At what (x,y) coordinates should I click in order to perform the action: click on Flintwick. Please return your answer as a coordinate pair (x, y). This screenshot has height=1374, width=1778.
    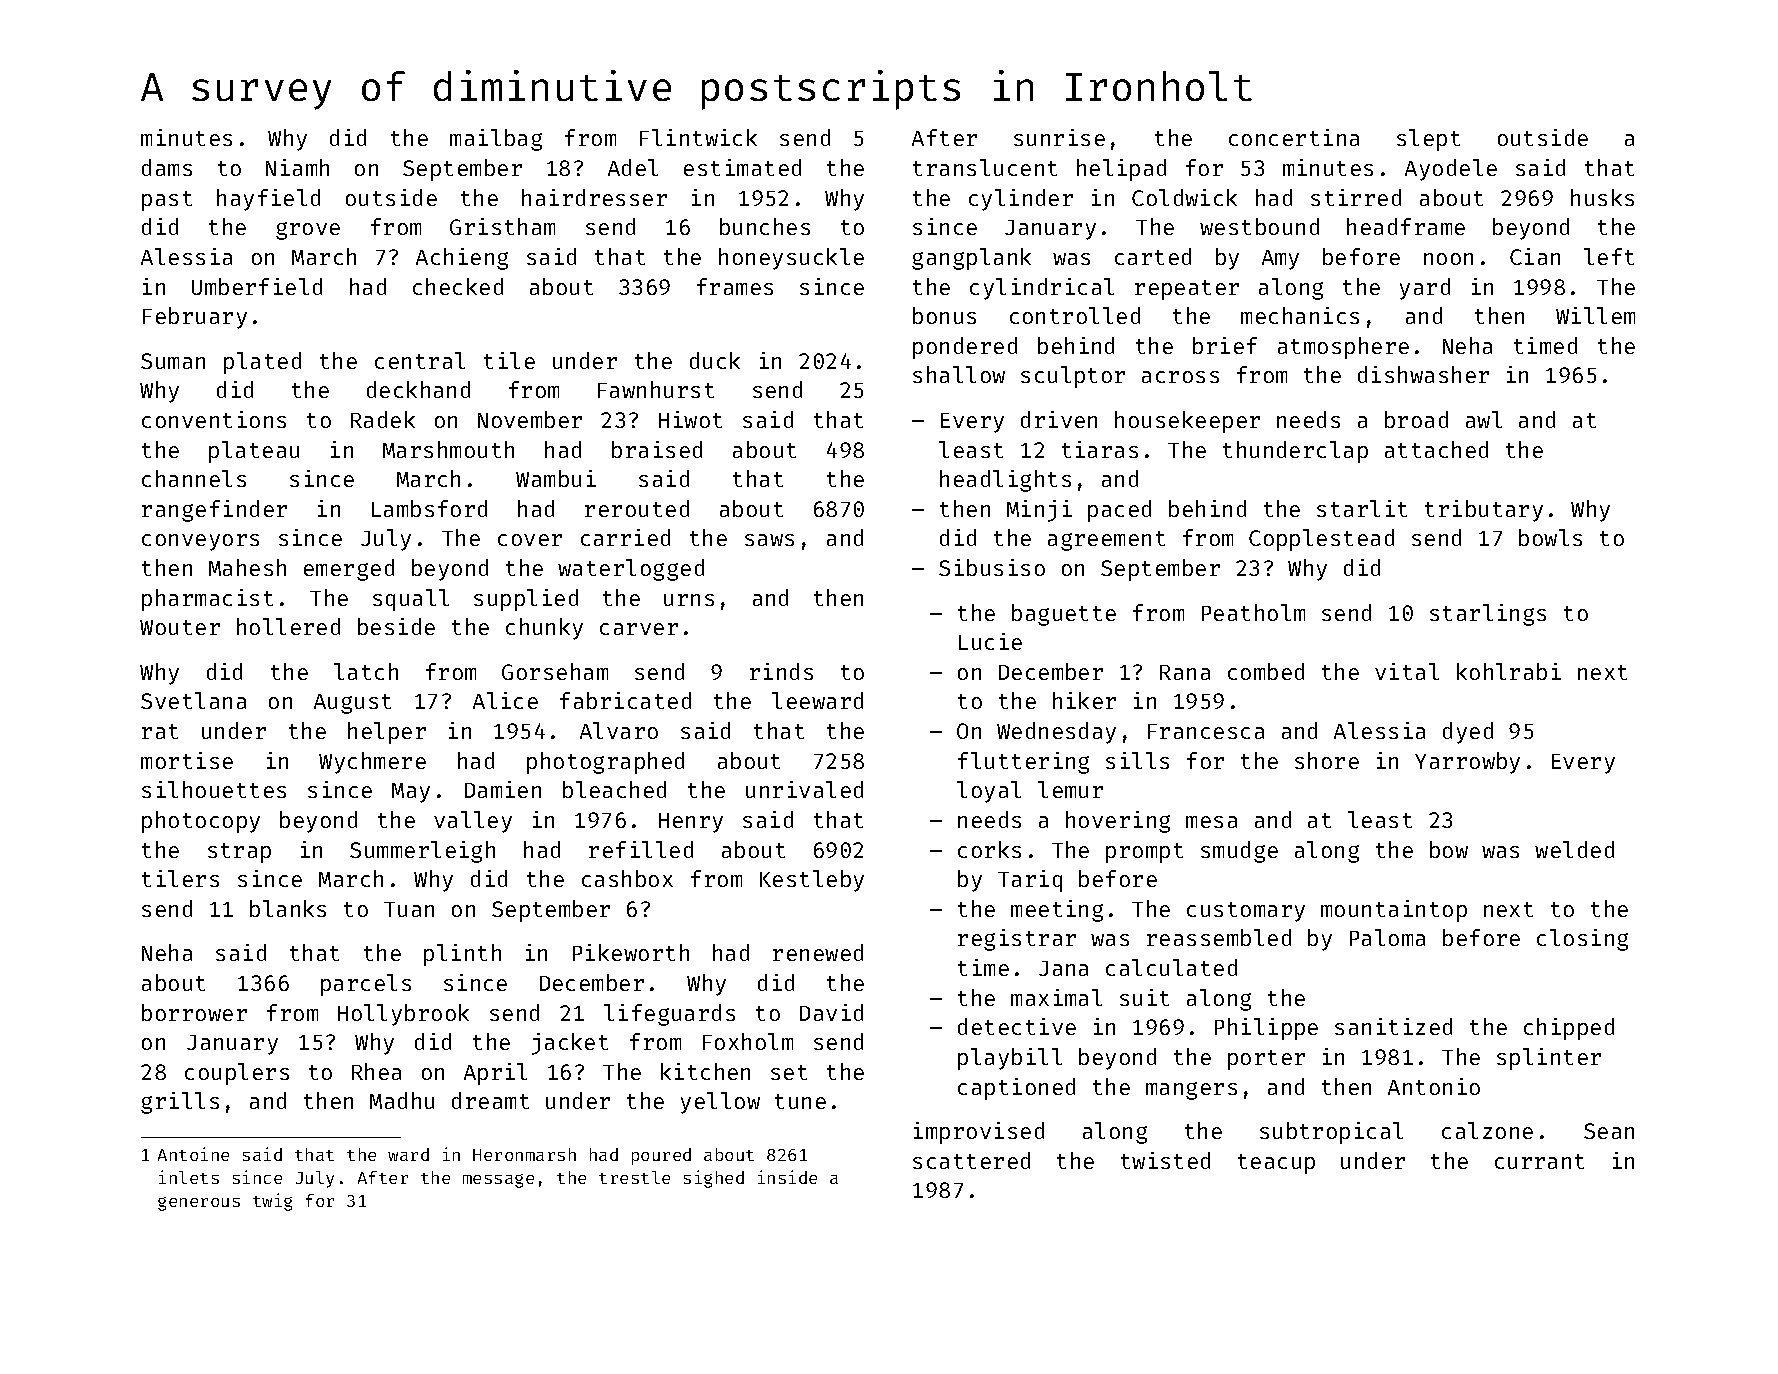
    Looking at the image, I should click on (698, 137).
